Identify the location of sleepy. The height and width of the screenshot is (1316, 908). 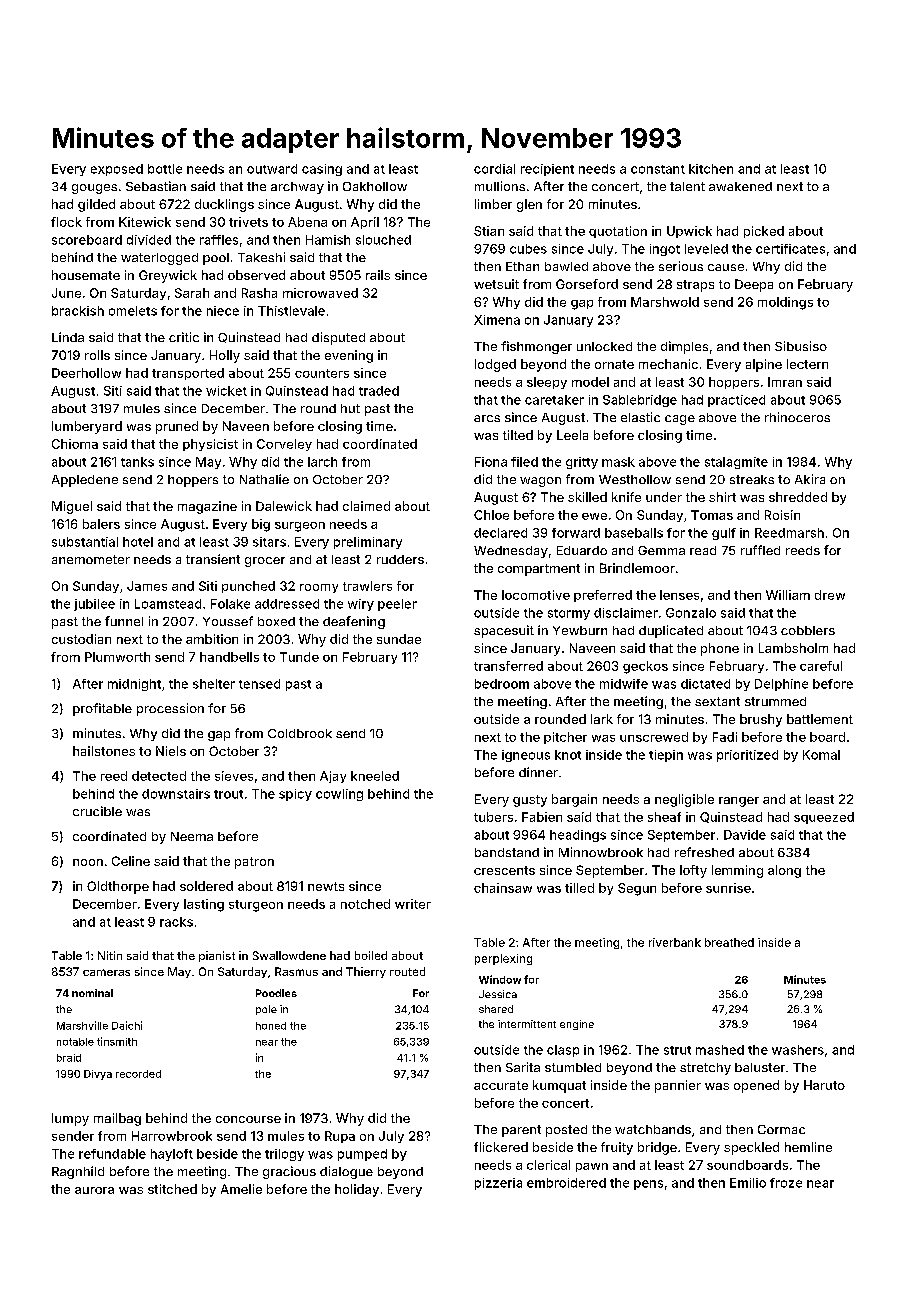
(547, 383).
